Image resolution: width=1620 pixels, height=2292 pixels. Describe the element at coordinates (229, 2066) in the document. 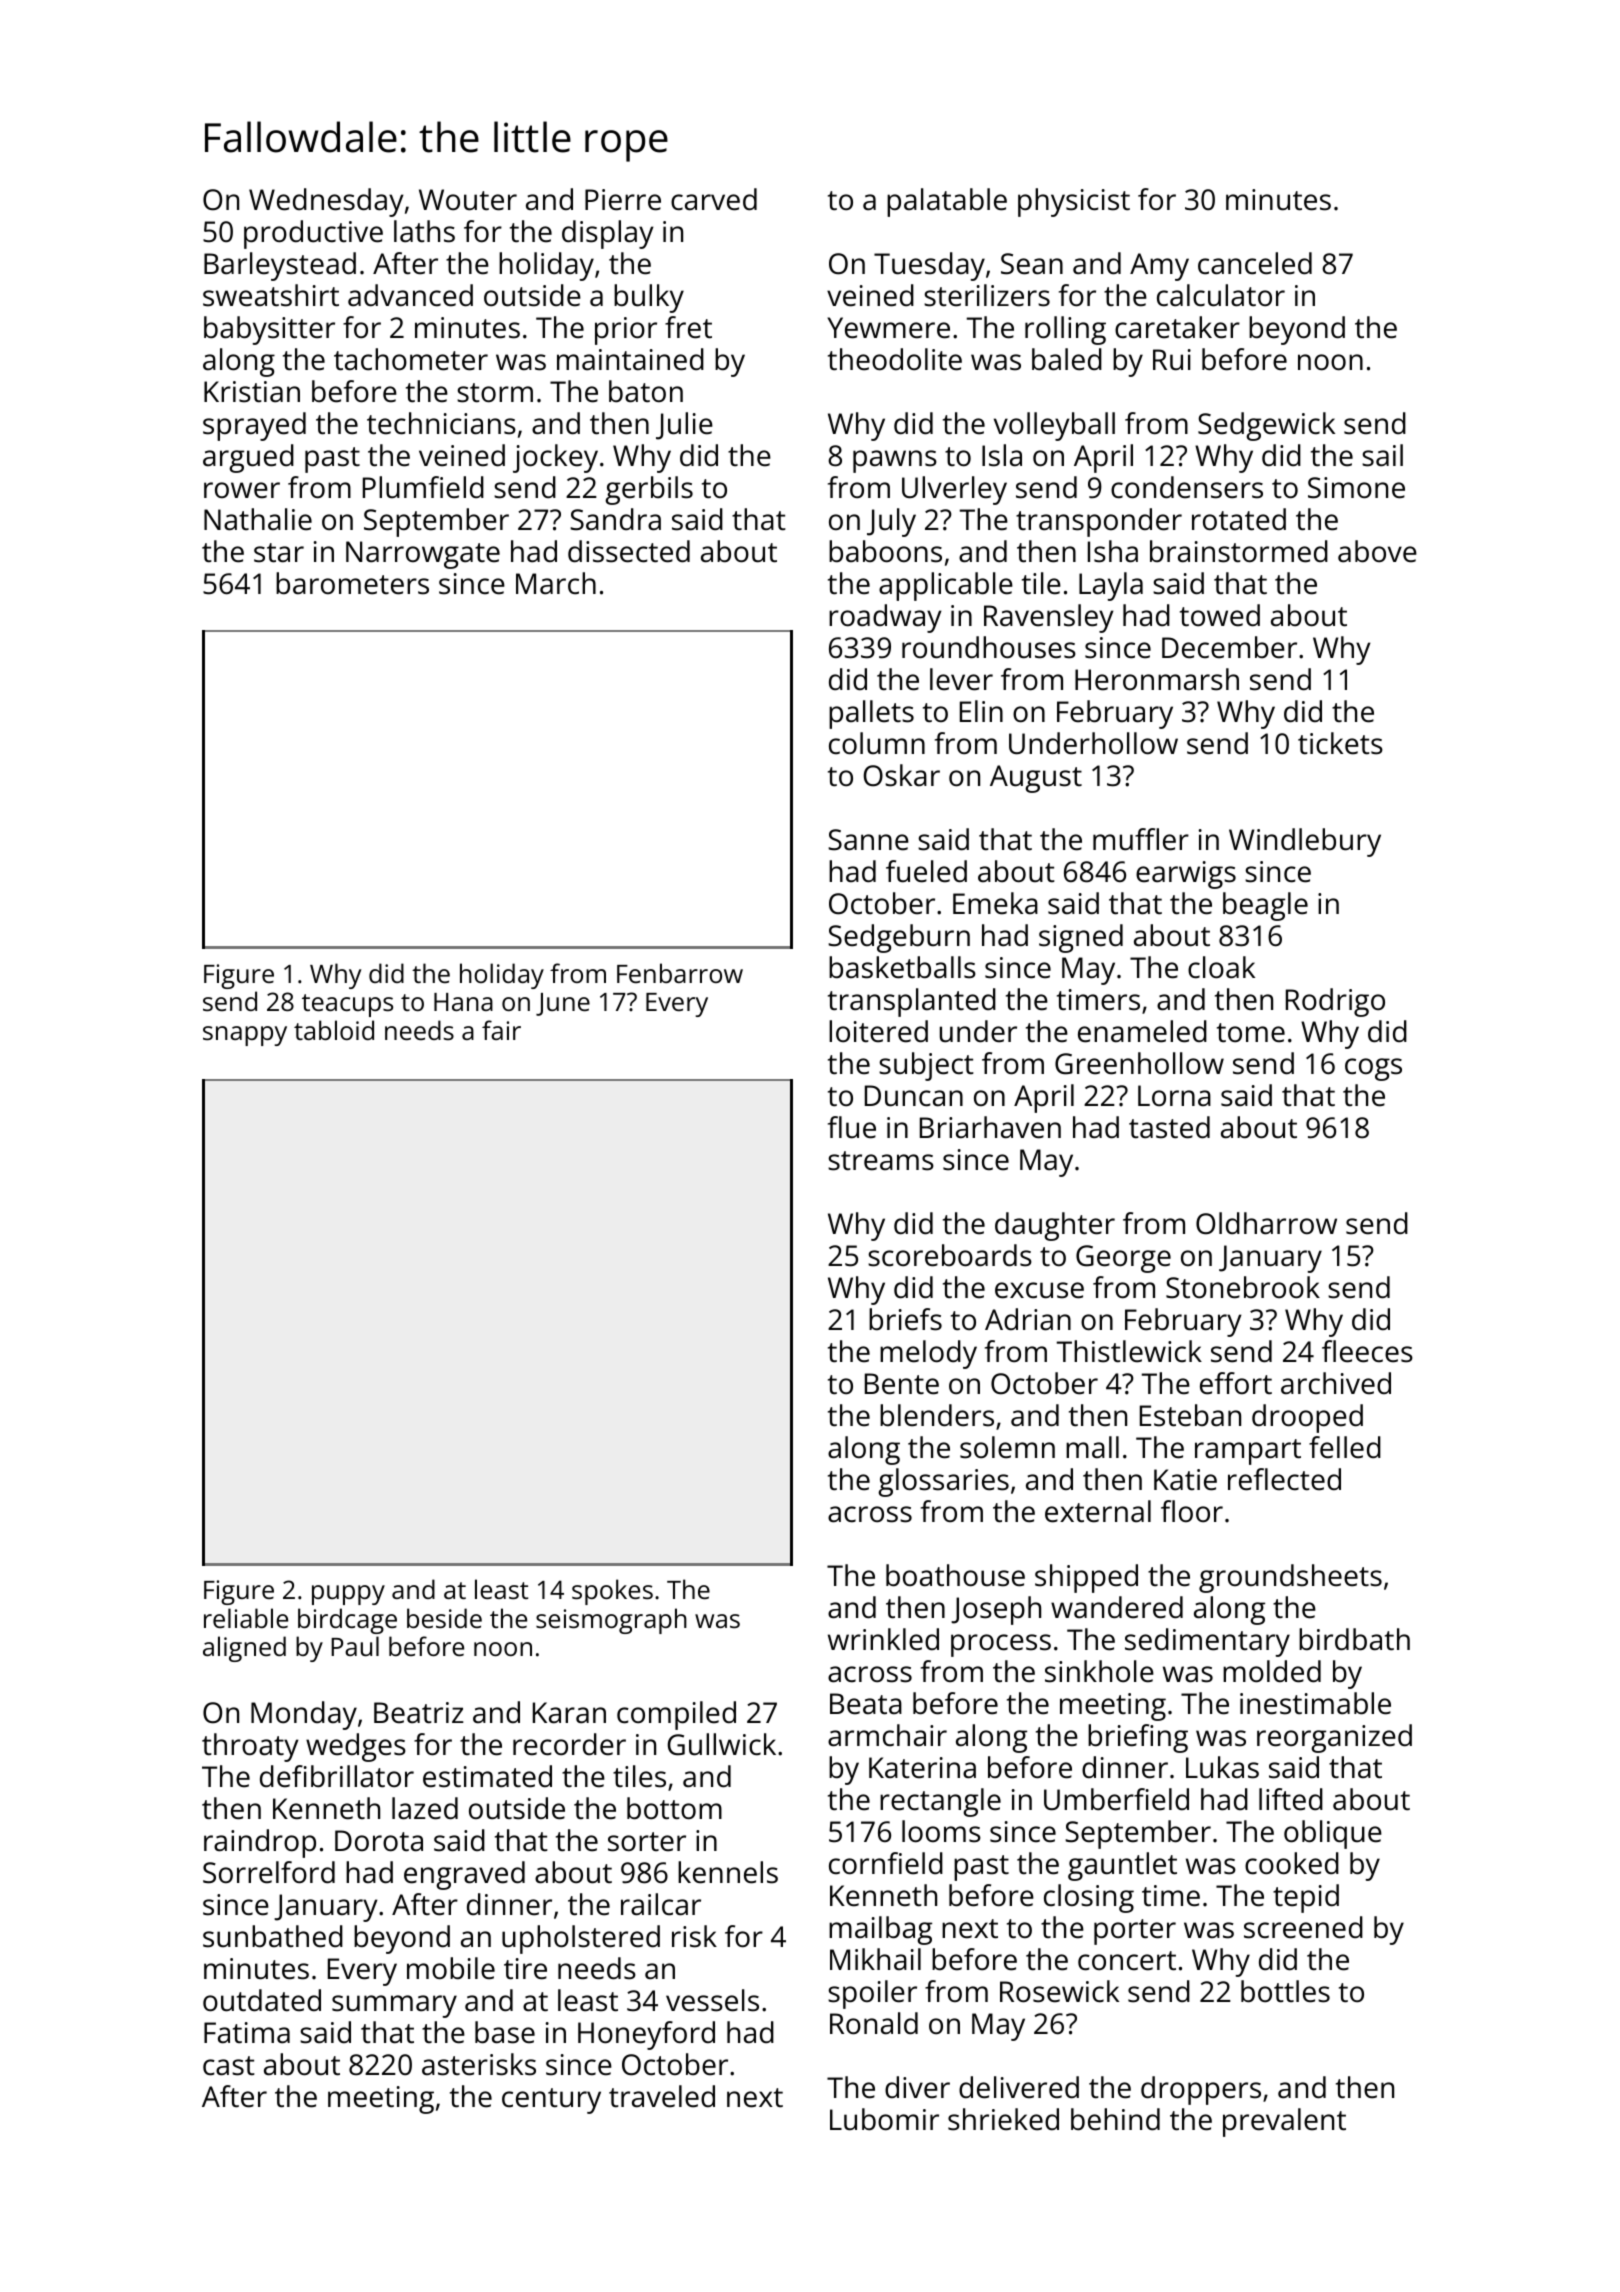

I see `cast` at that location.
